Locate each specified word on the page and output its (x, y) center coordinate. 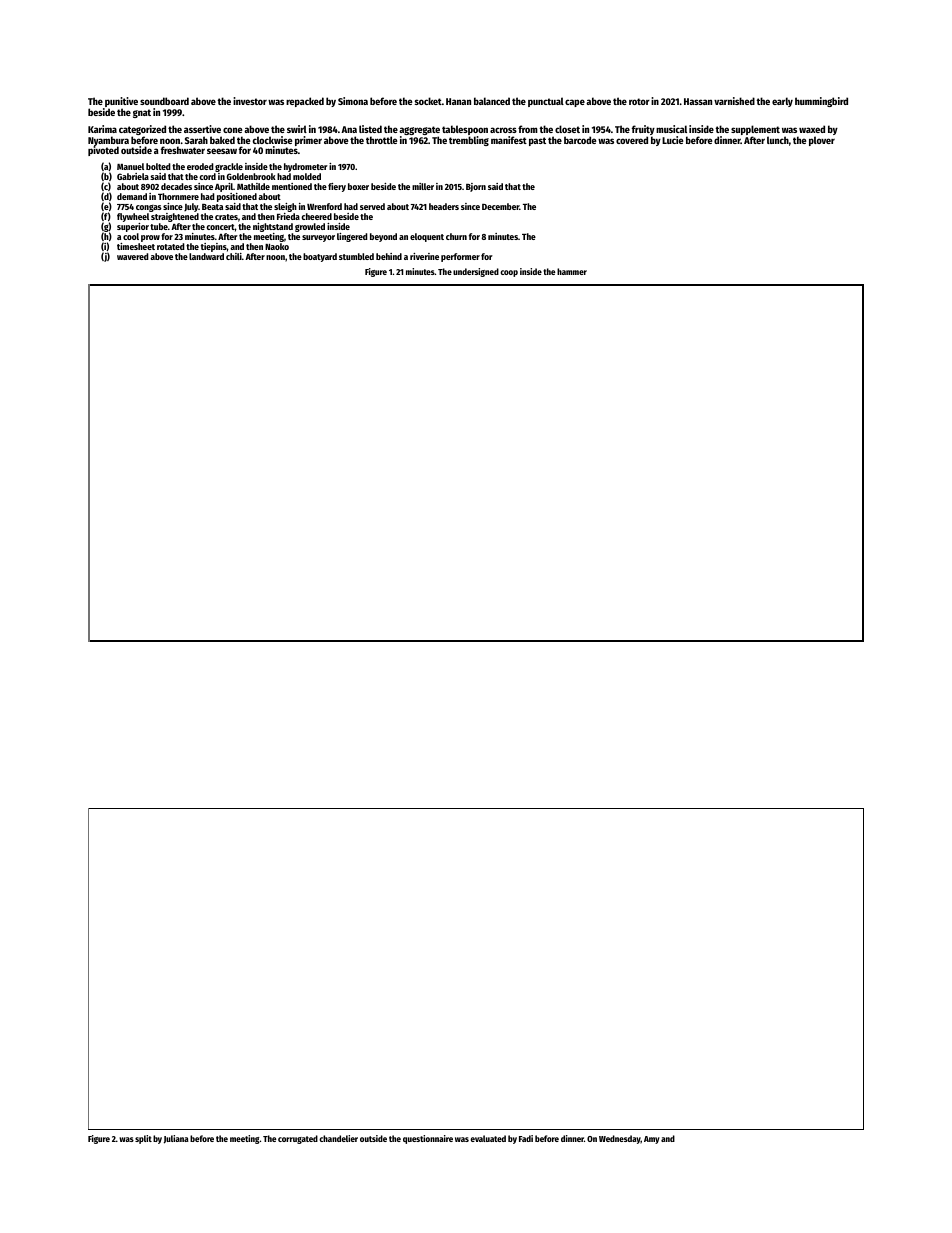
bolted (158, 166)
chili (234, 256)
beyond (383, 237)
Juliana (176, 1139)
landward (206, 256)
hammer (572, 271)
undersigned (476, 272)
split (143, 1139)
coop (509, 273)
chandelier (338, 1138)
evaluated (488, 1138)
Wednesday (620, 1139)
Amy (652, 1140)
